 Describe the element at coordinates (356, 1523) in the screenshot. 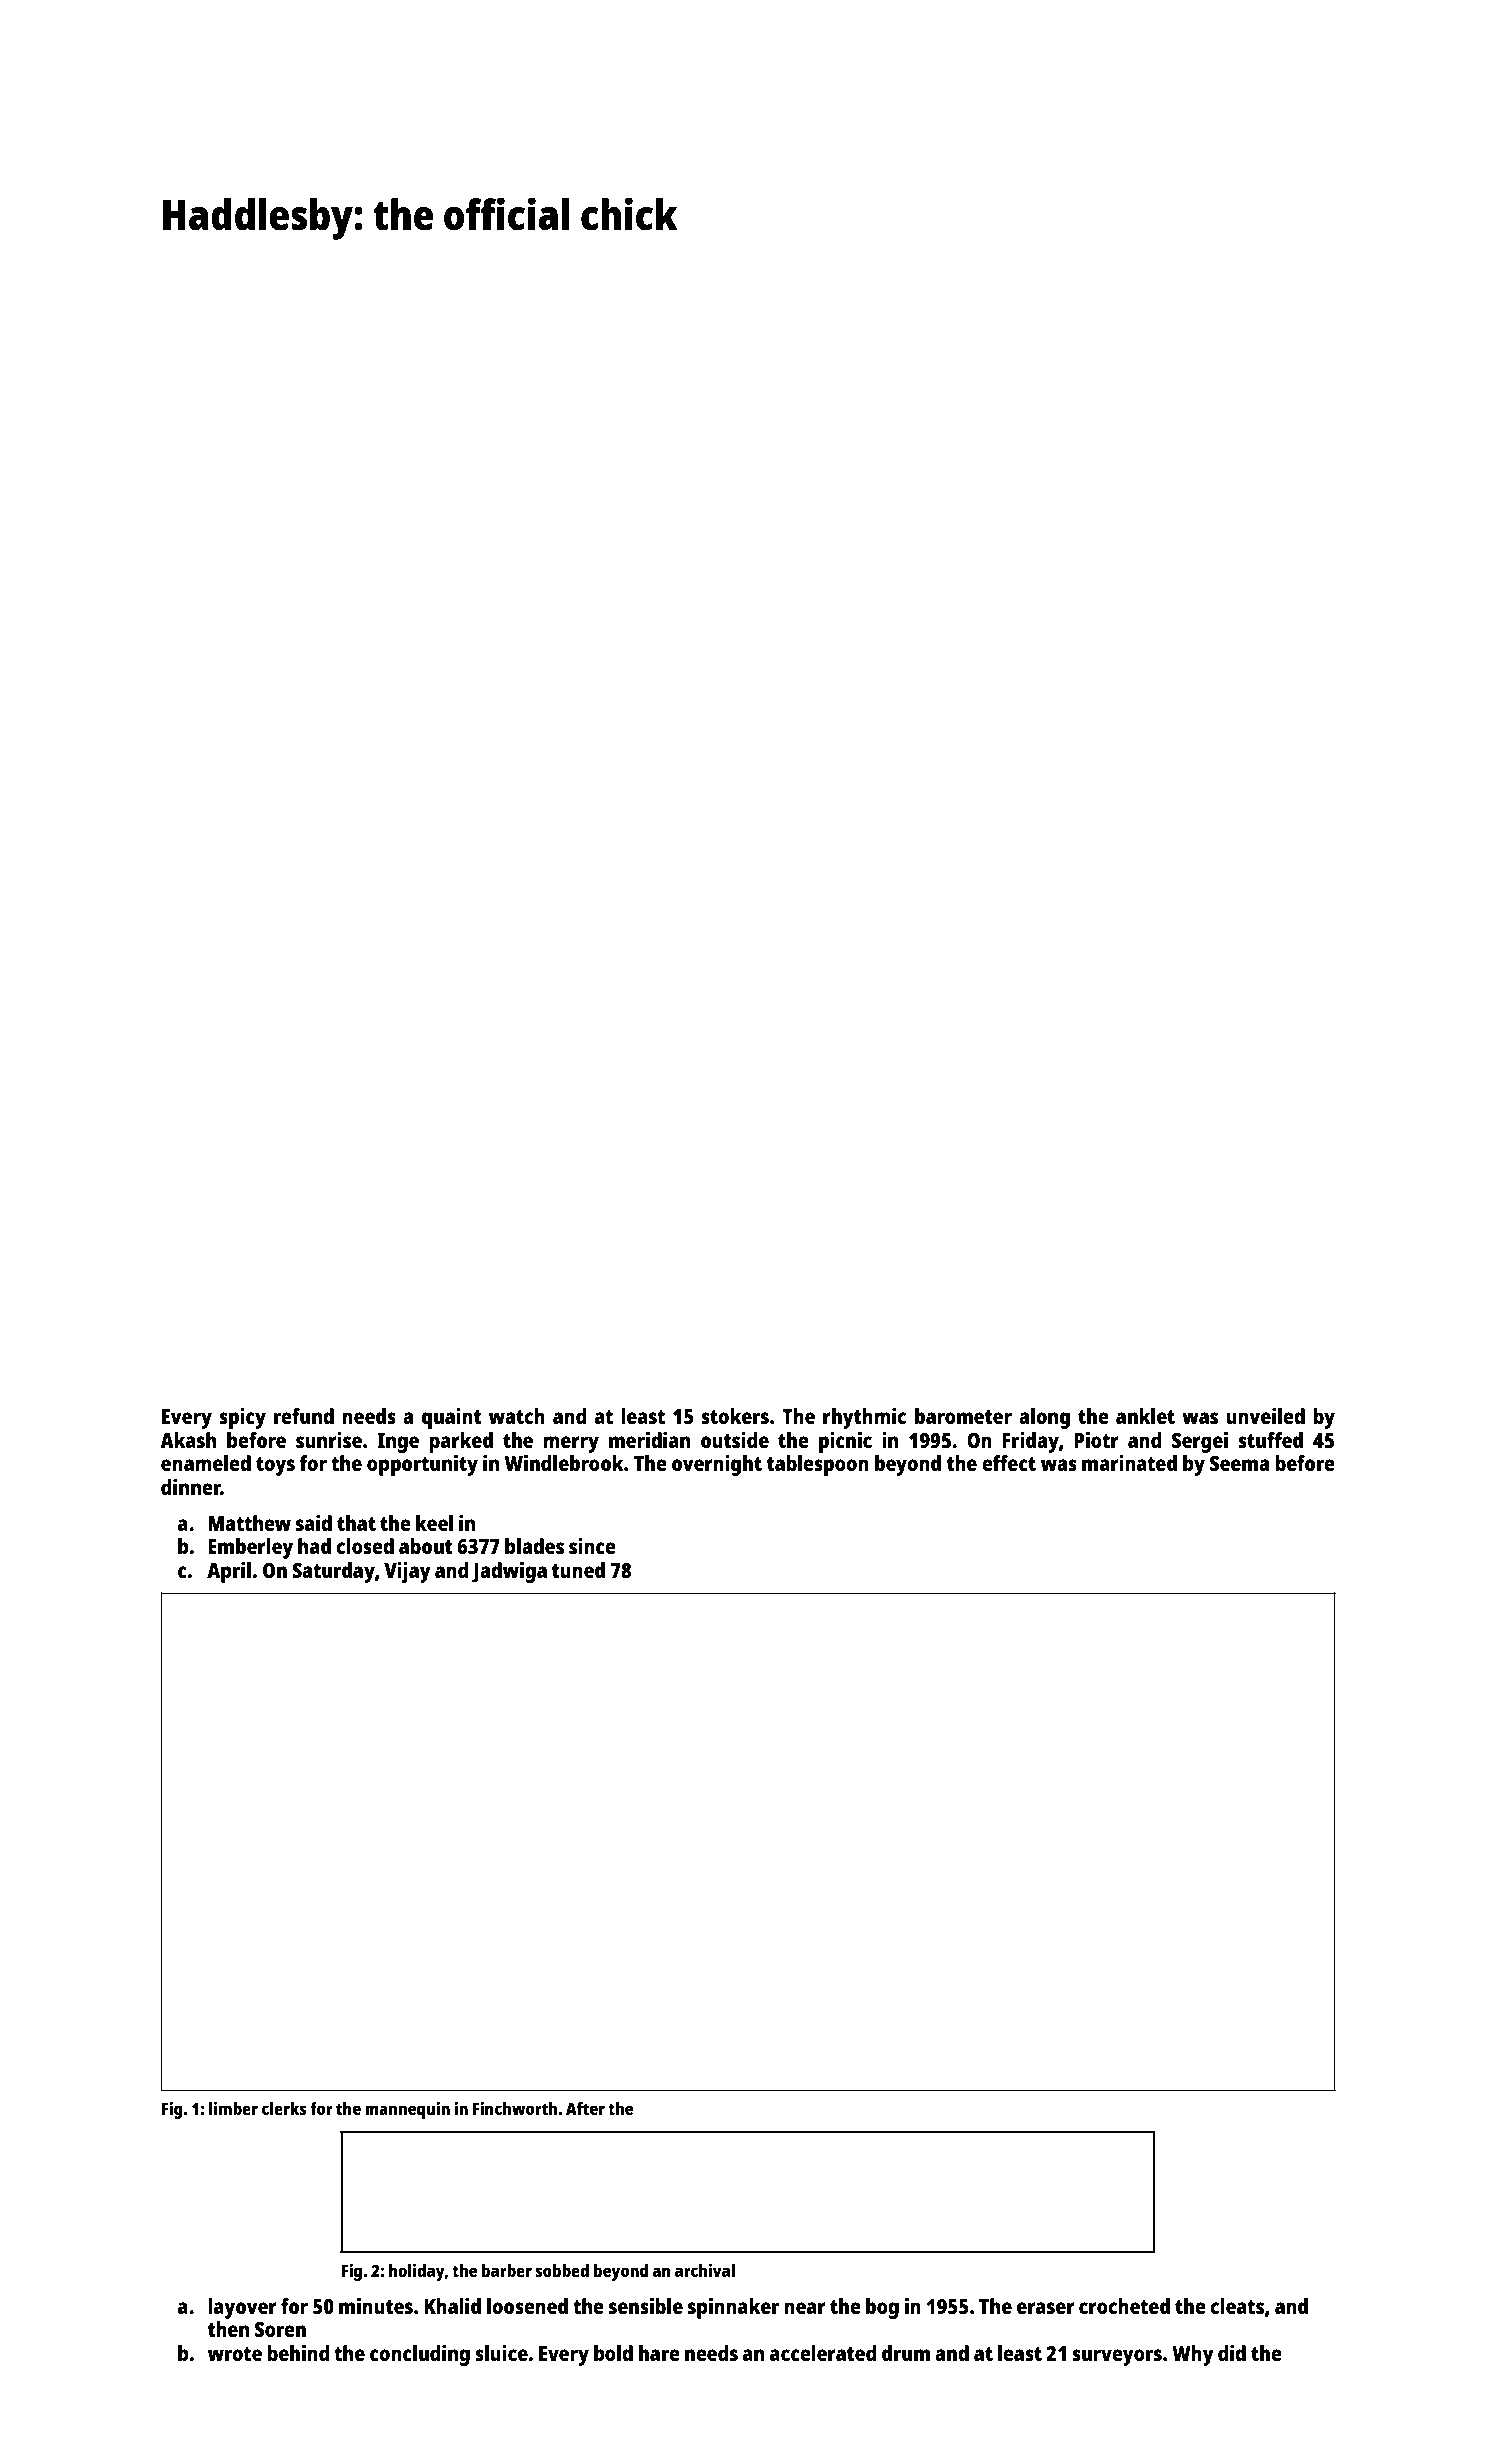

I see `that` at that location.
